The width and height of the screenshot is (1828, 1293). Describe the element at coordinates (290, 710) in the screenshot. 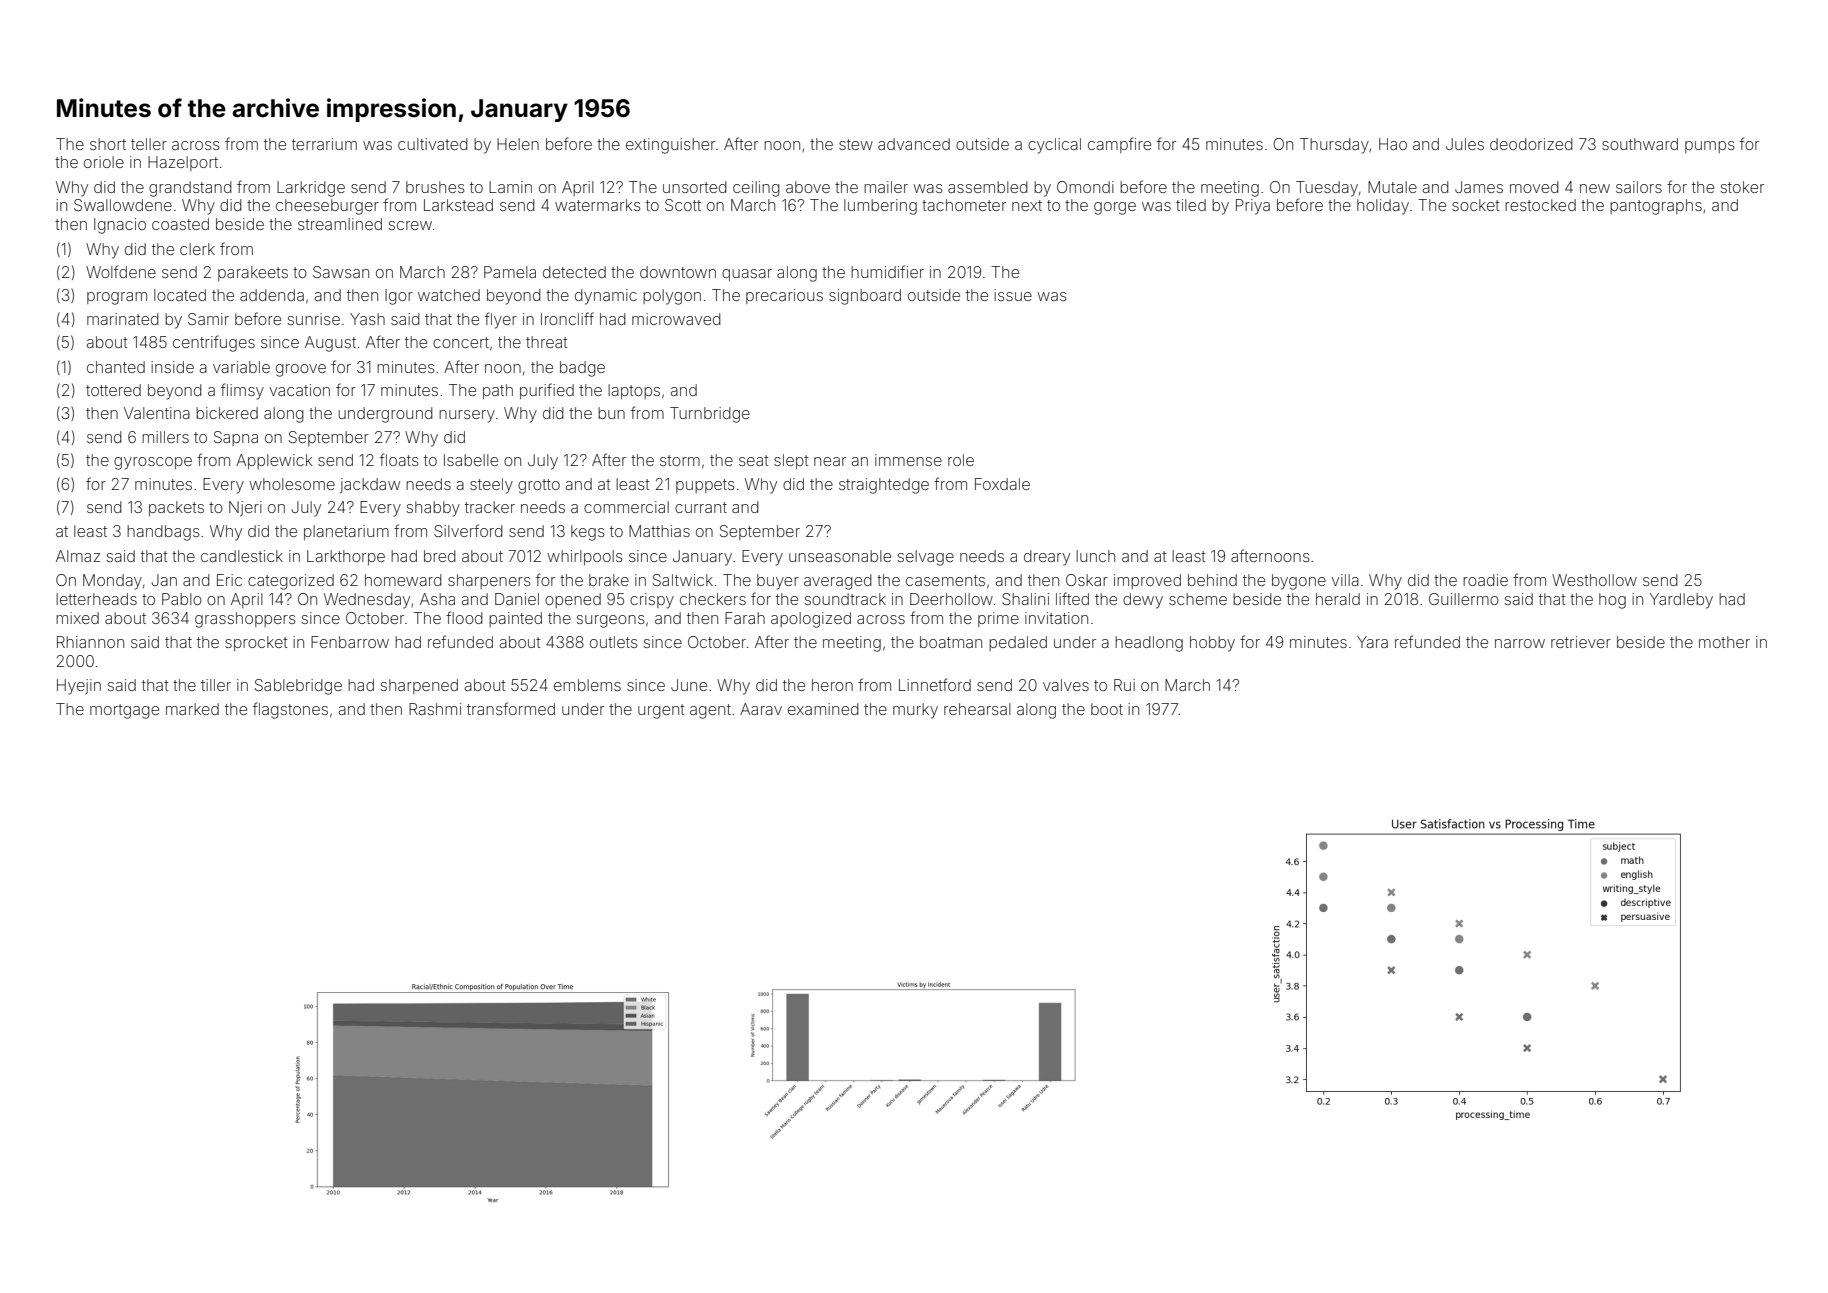

I see `flagstones` at that location.
